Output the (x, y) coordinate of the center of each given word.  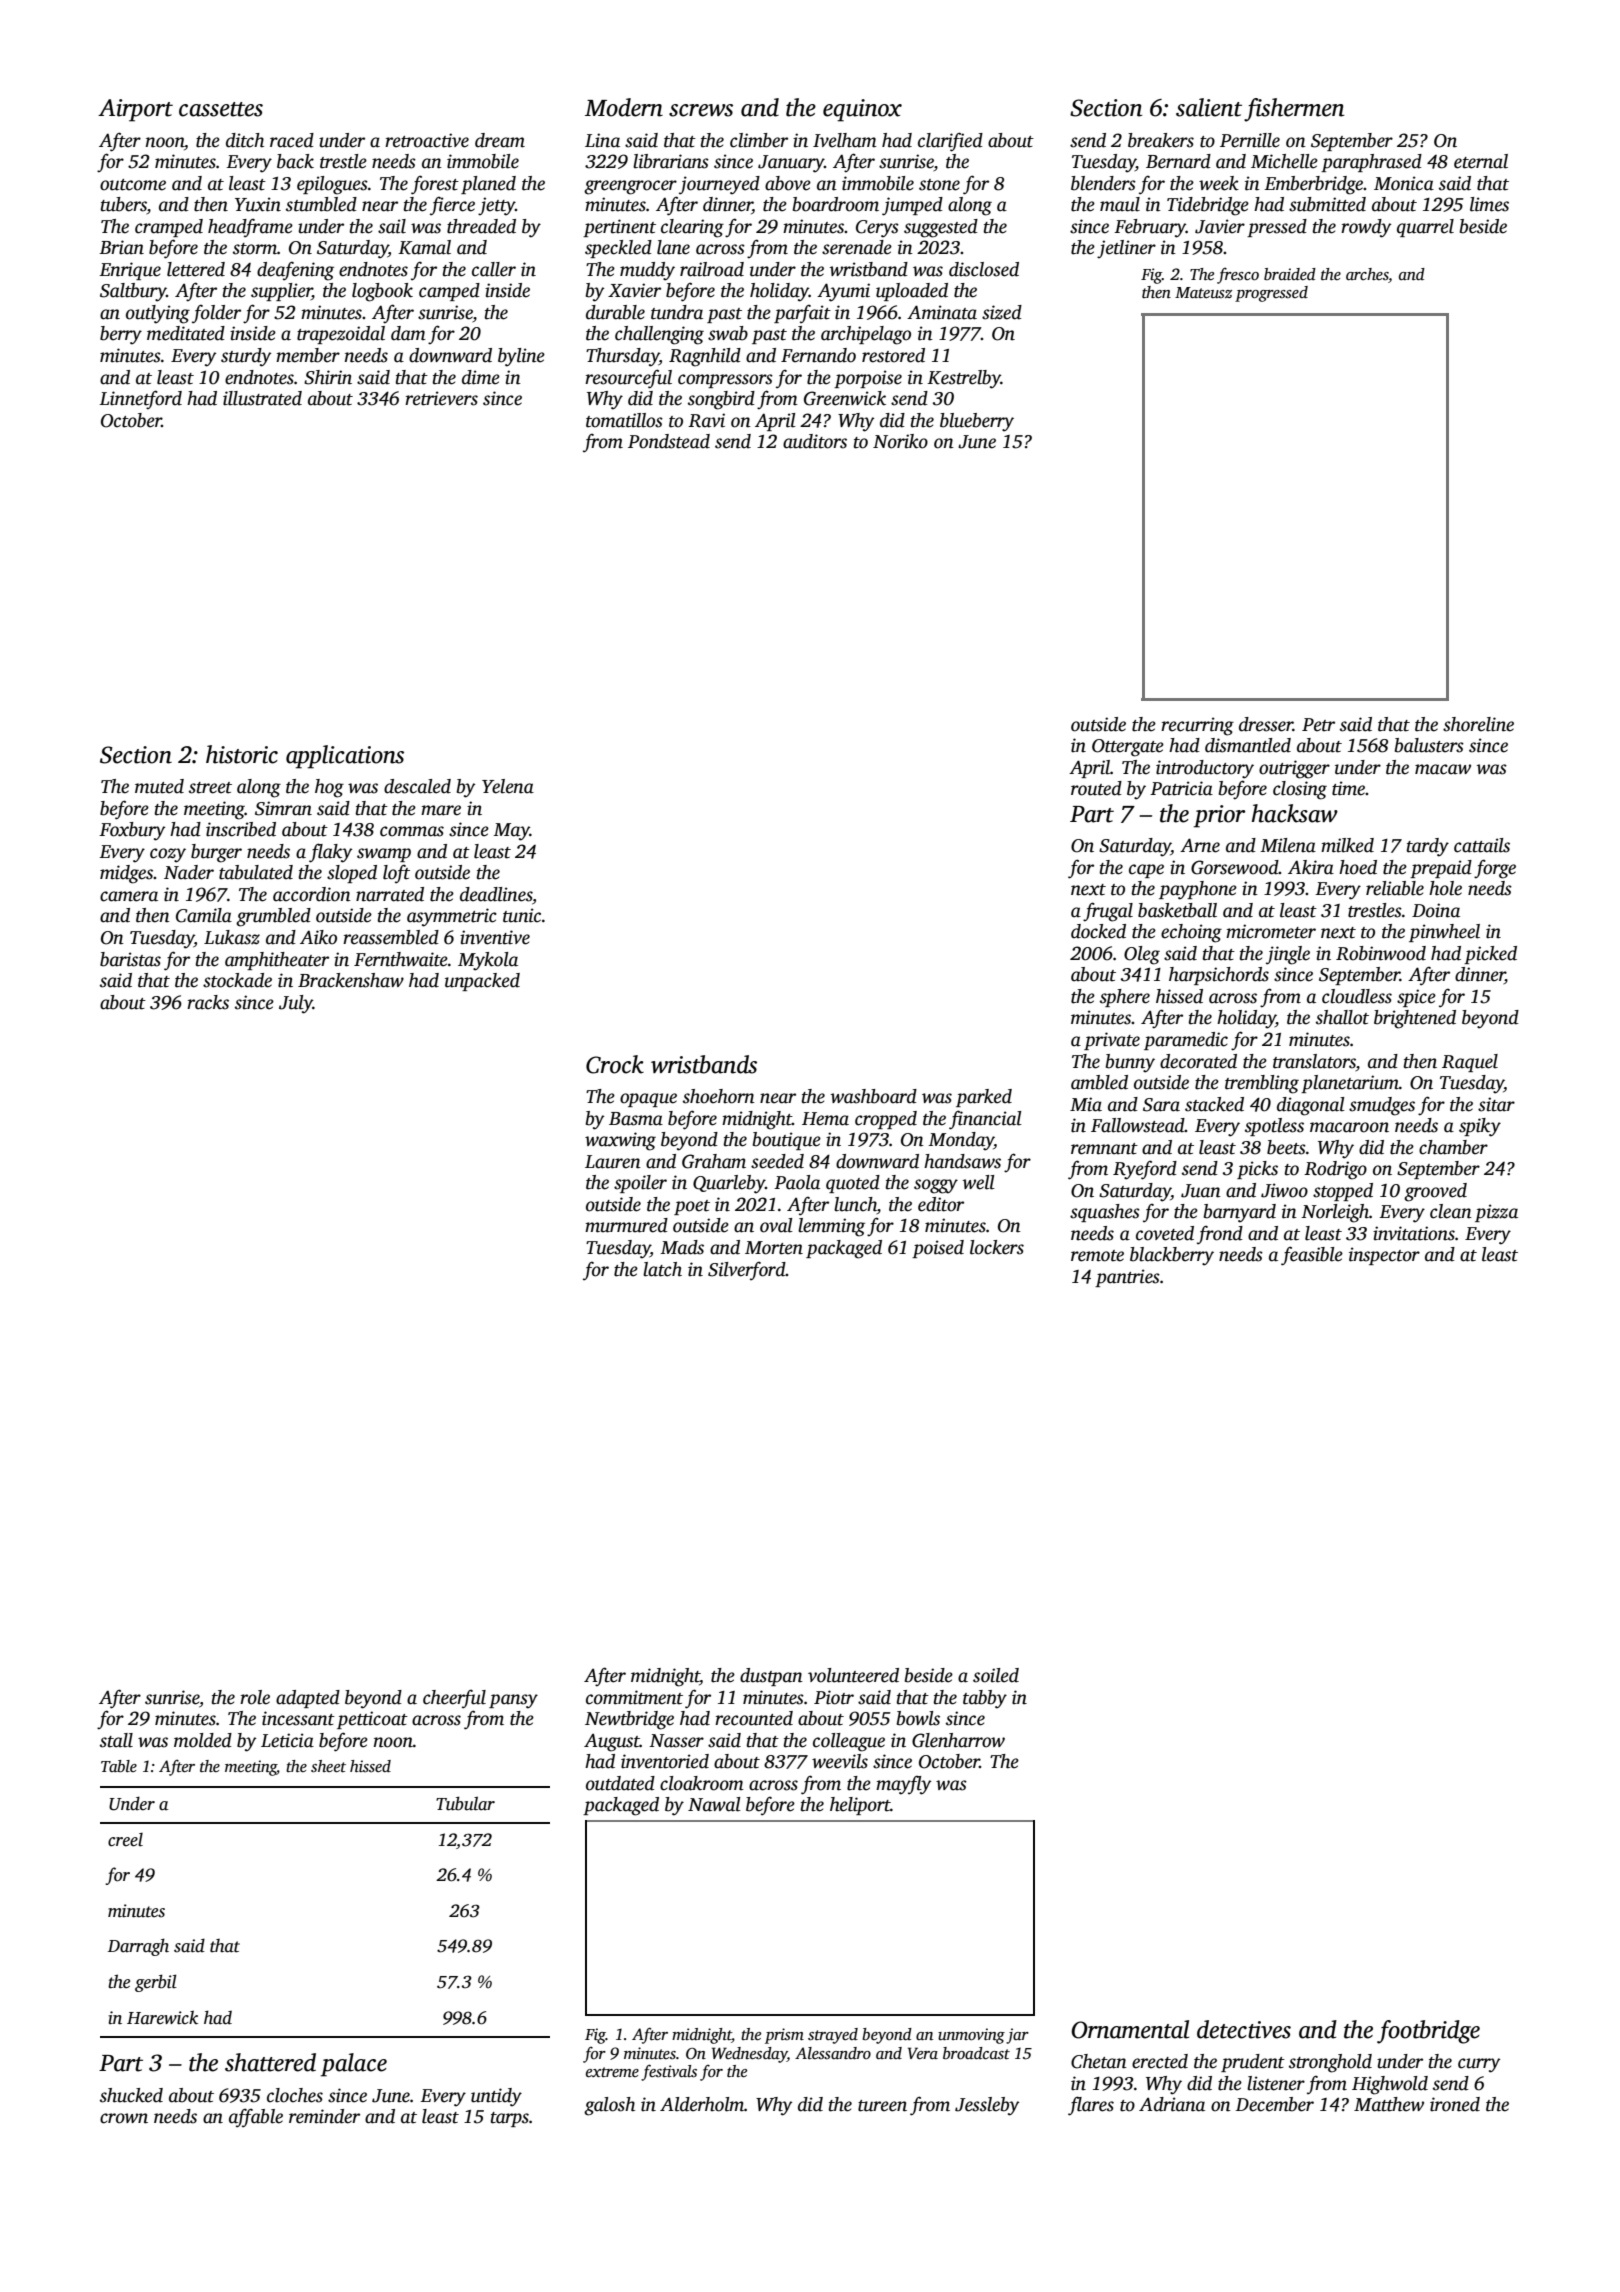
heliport (860, 1806)
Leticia (287, 1740)
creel (125, 1840)
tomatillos (624, 420)
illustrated (262, 398)
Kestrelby (964, 379)
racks (208, 1002)
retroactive (427, 140)
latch (662, 1269)
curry (1479, 2065)
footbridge (1428, 2032)
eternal (1481, 161)
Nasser (676, 1741)
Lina (602, 140)
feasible (1312, 1256)
